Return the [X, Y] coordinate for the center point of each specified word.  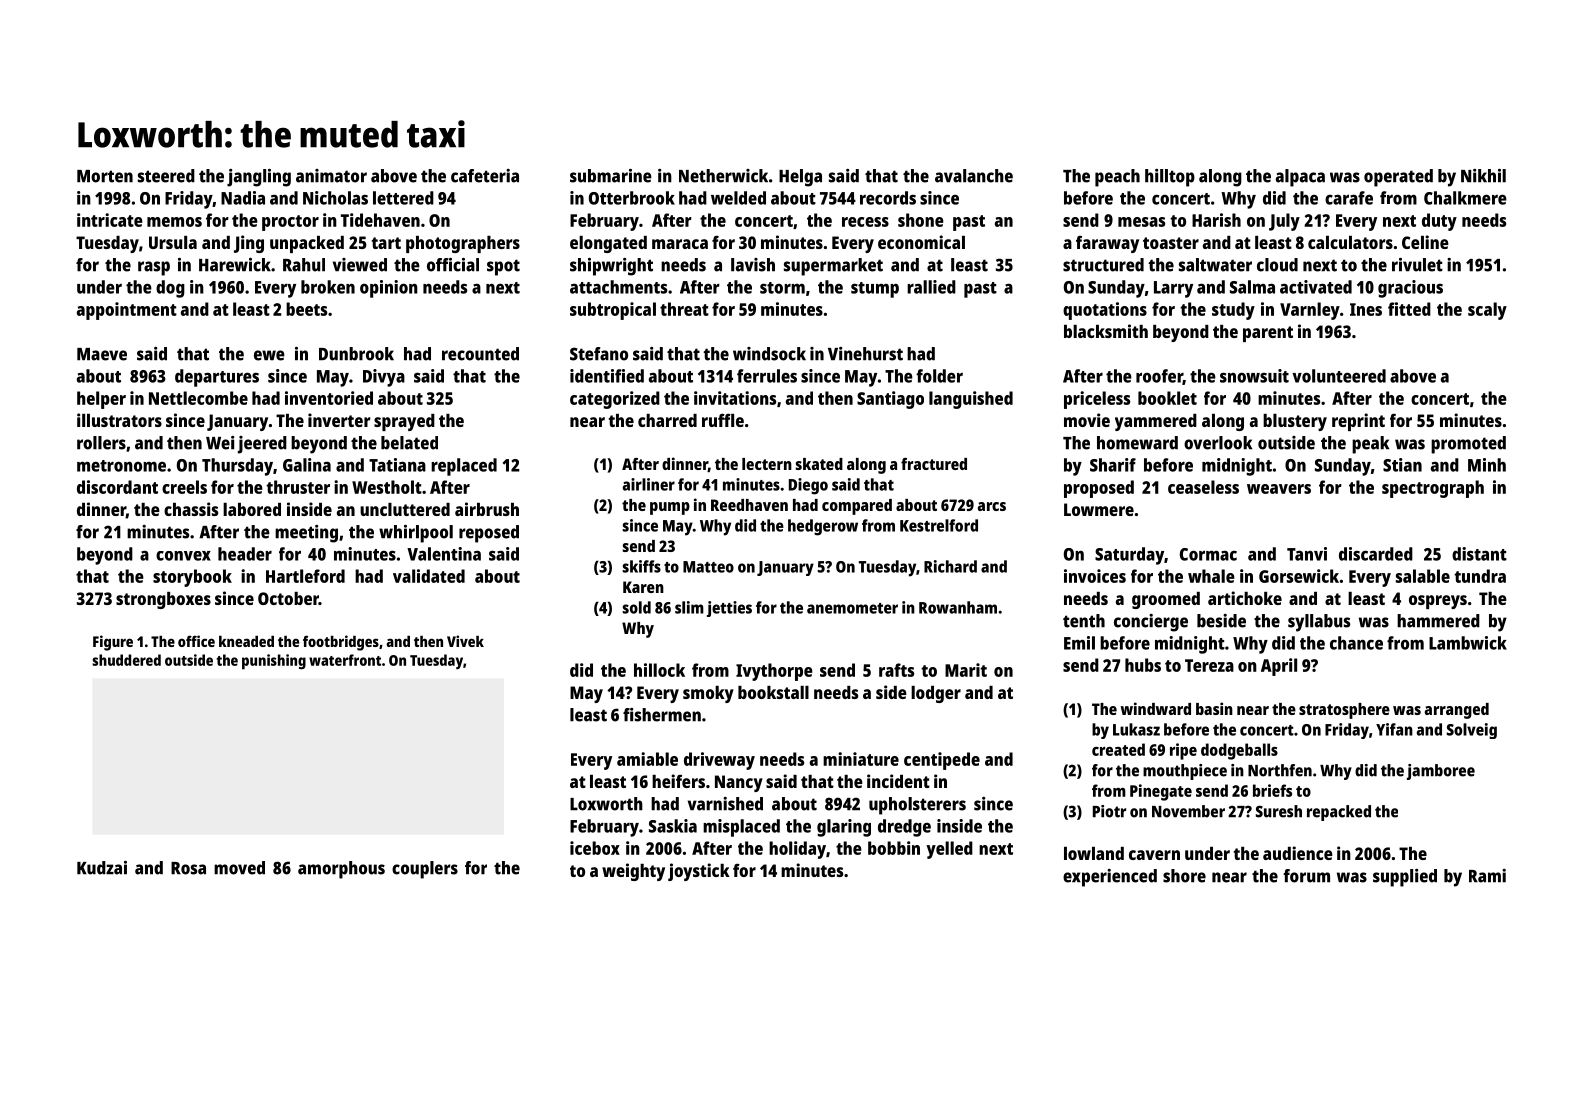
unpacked [307, 244]
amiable [647, 759]
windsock [769, 354]
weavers [1279, 489]
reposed [489, 534]
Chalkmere [1465, 198]
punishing [274, 662]
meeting [306, 534]
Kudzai [102, 868]
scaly [1487, 311]
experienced [1110, 878]
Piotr [1109, 811]
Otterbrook [632, 198]
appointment [127, 311]
